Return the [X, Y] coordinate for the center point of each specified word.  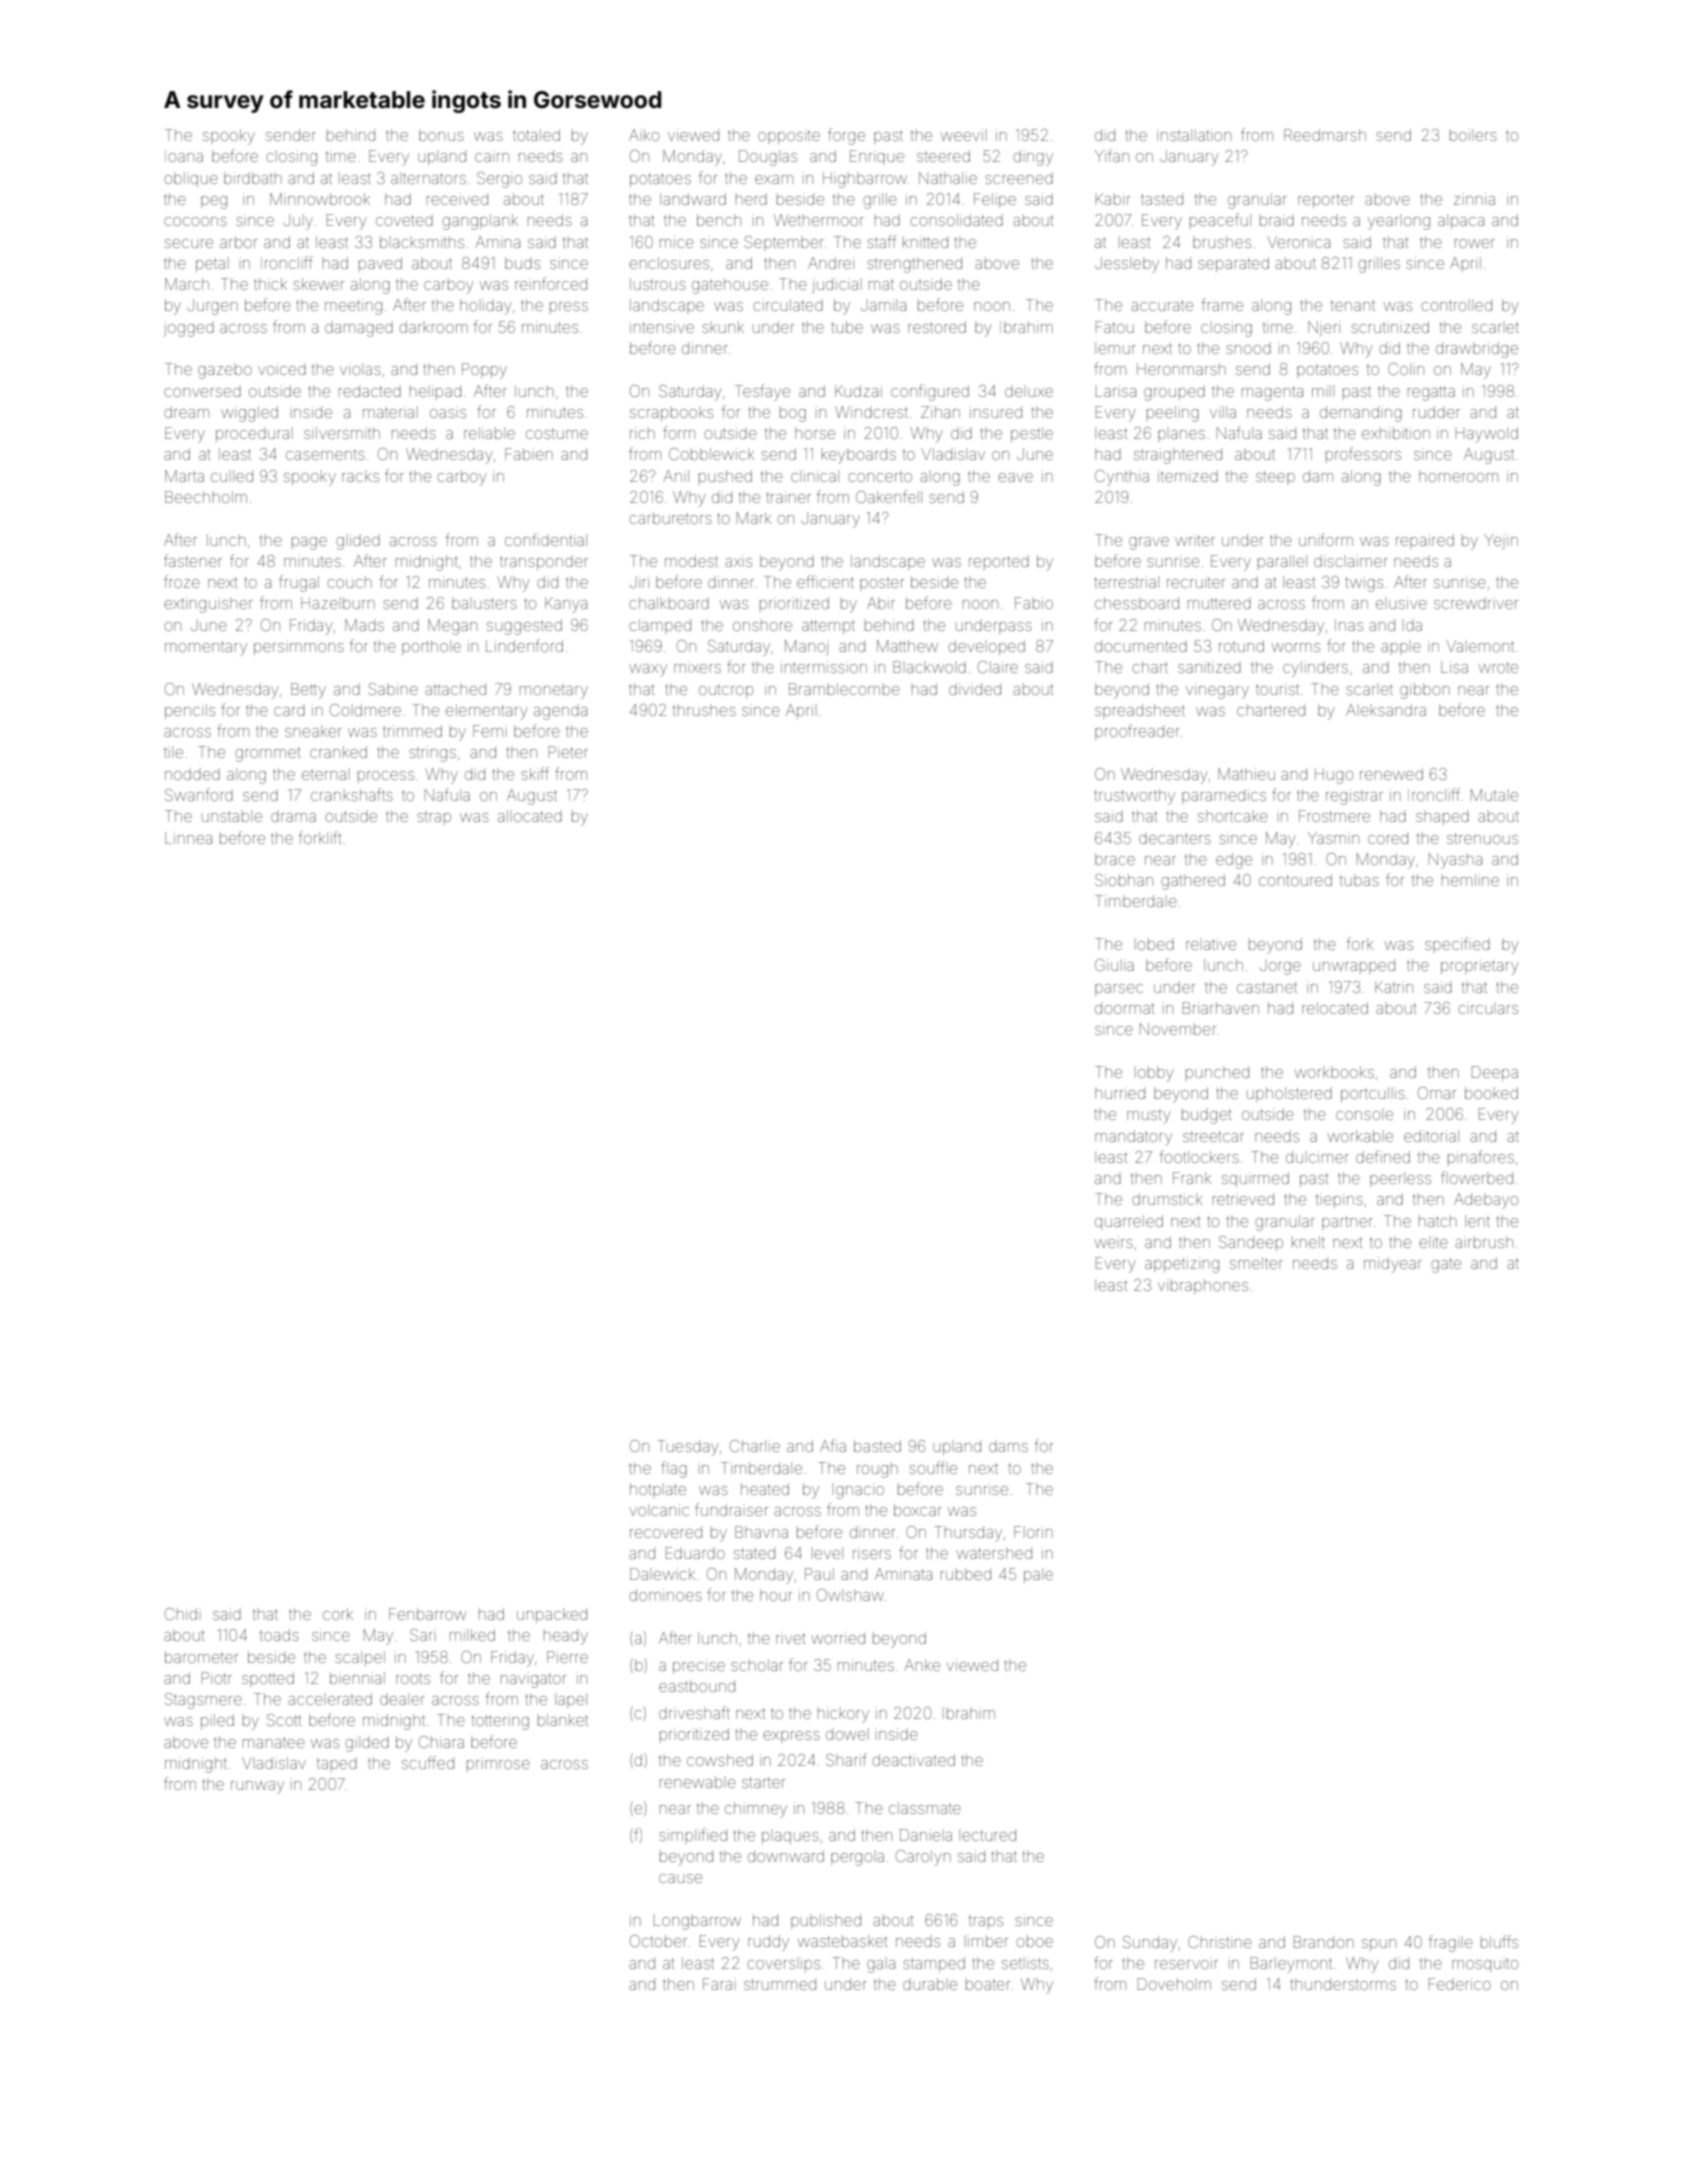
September [784, 243]
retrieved [1243, 1199]
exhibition [1396, 433]
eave [1015, 477]
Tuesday [688, 1448]
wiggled [249, 414]
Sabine [393, 689]
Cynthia [1122, 478]
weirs [1114, 1242]
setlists [1025, 1963]
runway [257, 1787]
